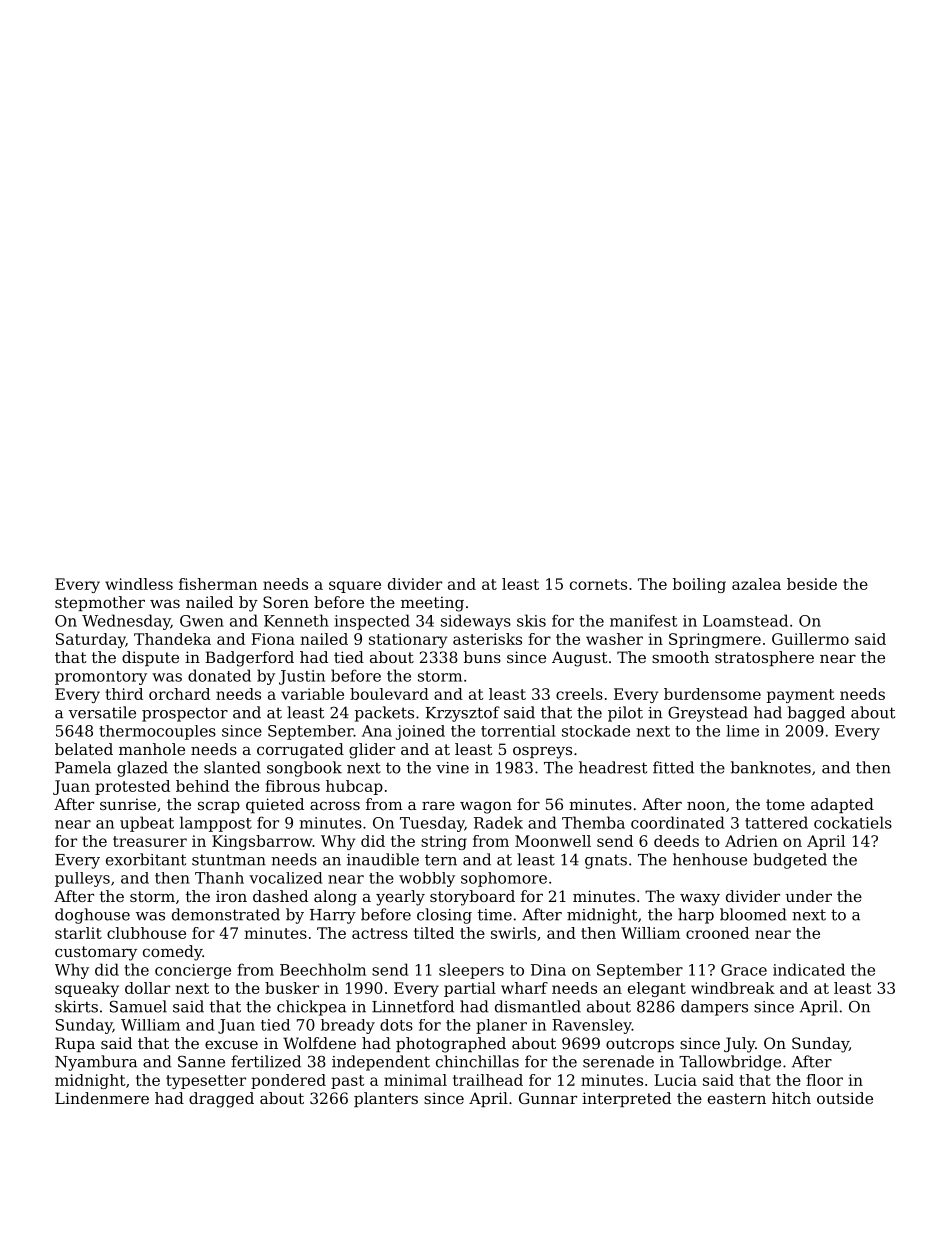 The width and height of the screenshot is (952, 1233). What do you see at coordinates (173, 953) in the screenshot?
I see `comedy` at bounding box center [173, 953].
